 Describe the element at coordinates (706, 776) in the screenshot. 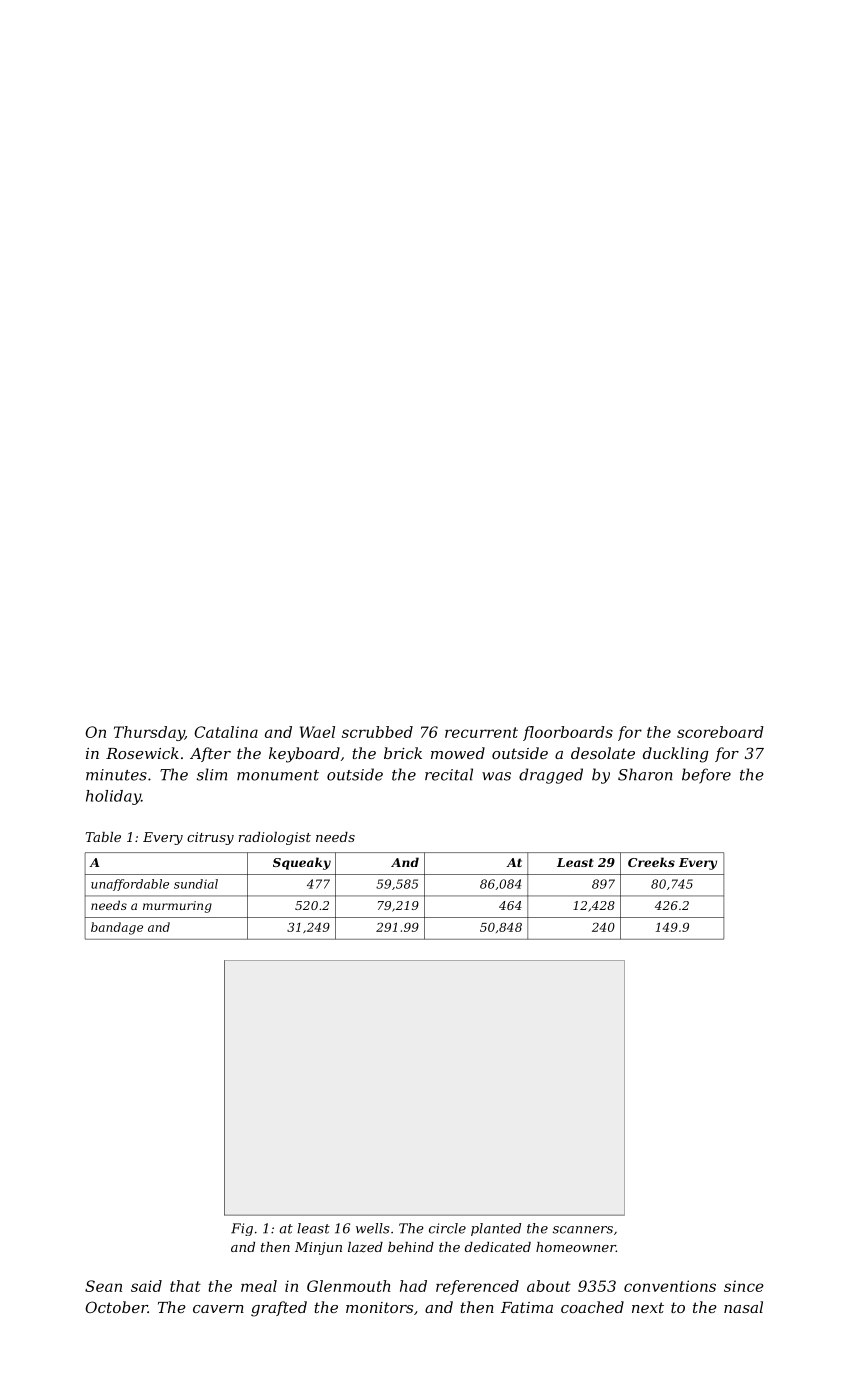

I see `before` at that location.
